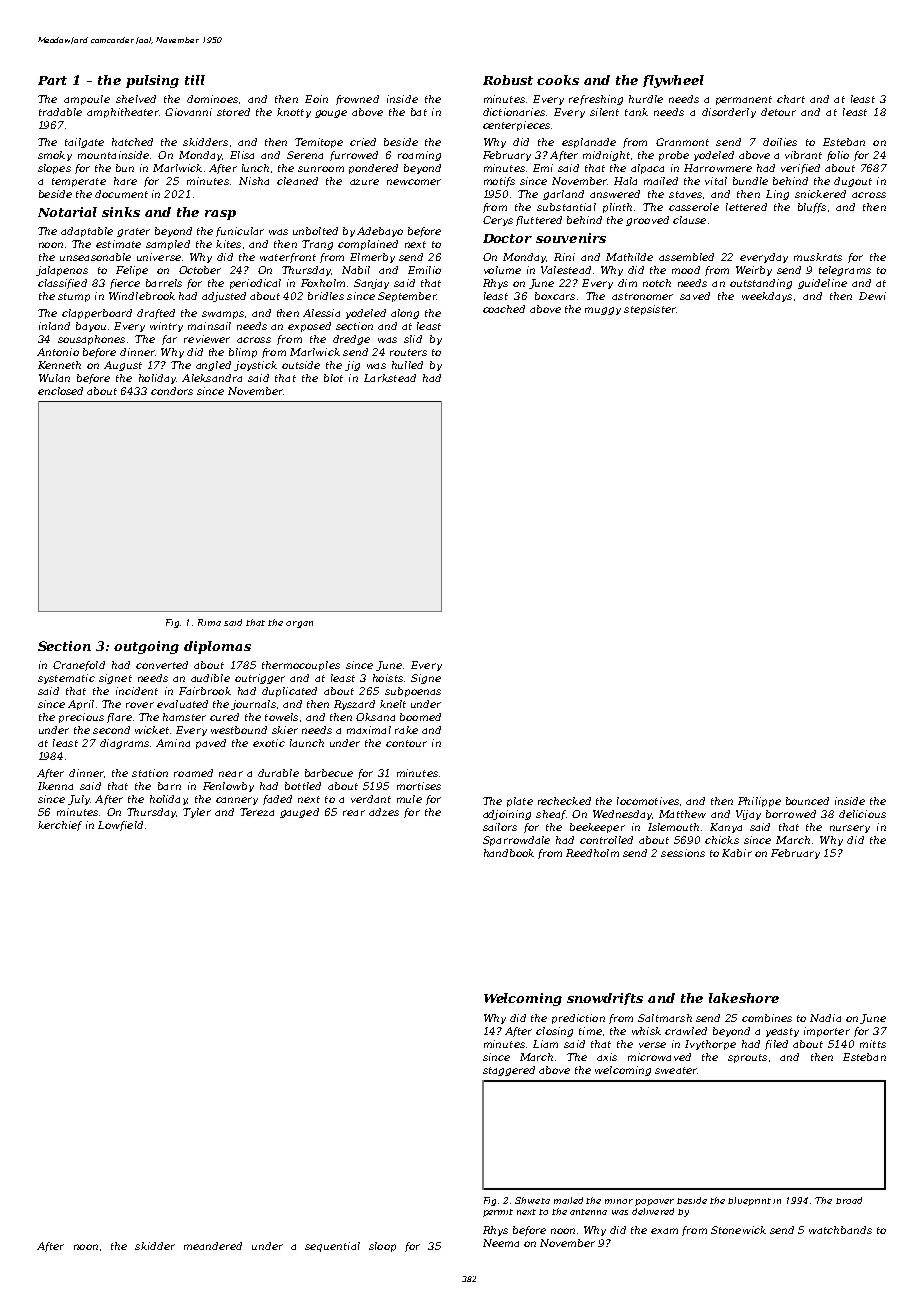 The height and width of the screenshot is (1308, 924). I want to click on organ, so click(299, 624).
